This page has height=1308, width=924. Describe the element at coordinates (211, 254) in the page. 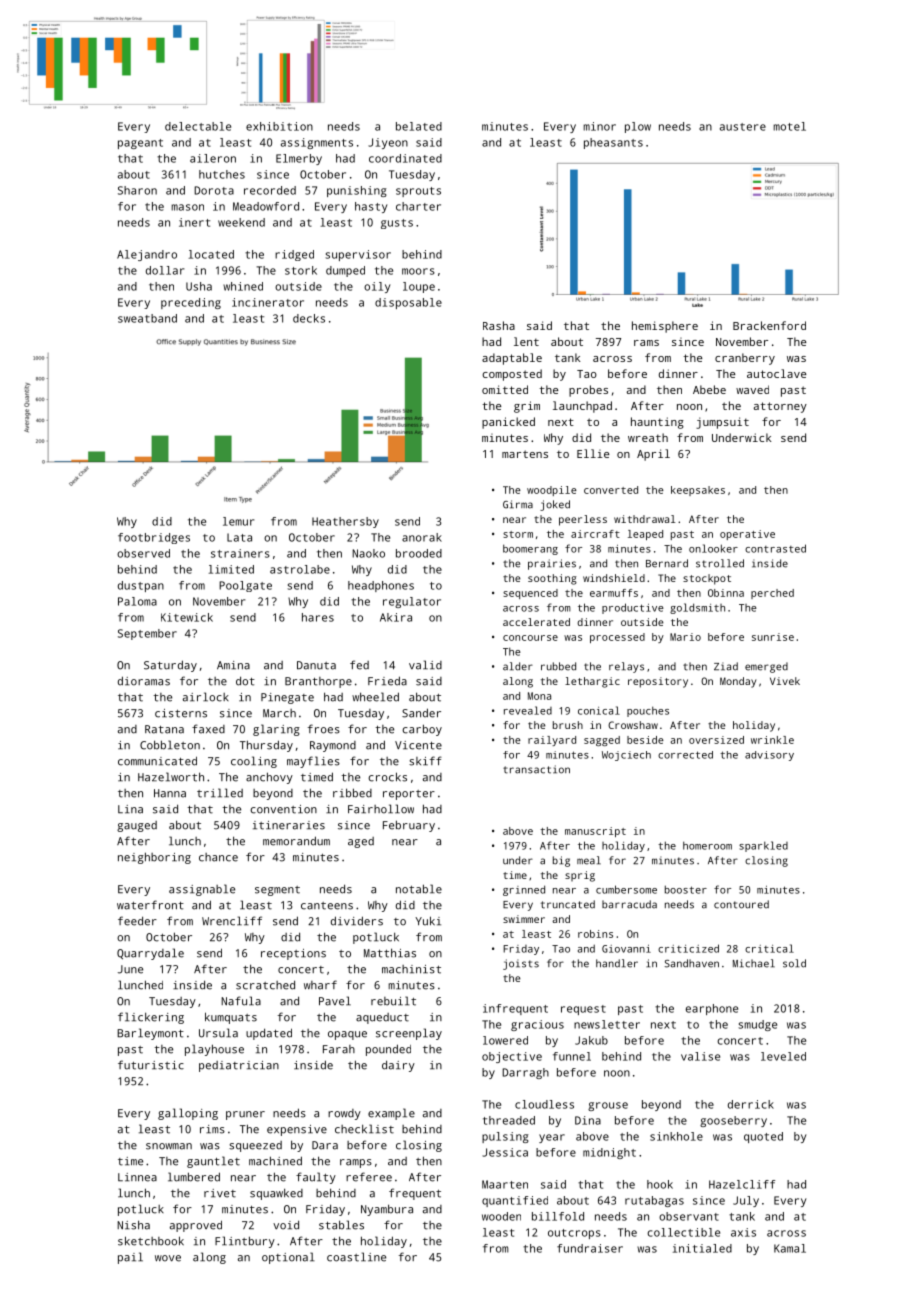

I see `located` at that location.
